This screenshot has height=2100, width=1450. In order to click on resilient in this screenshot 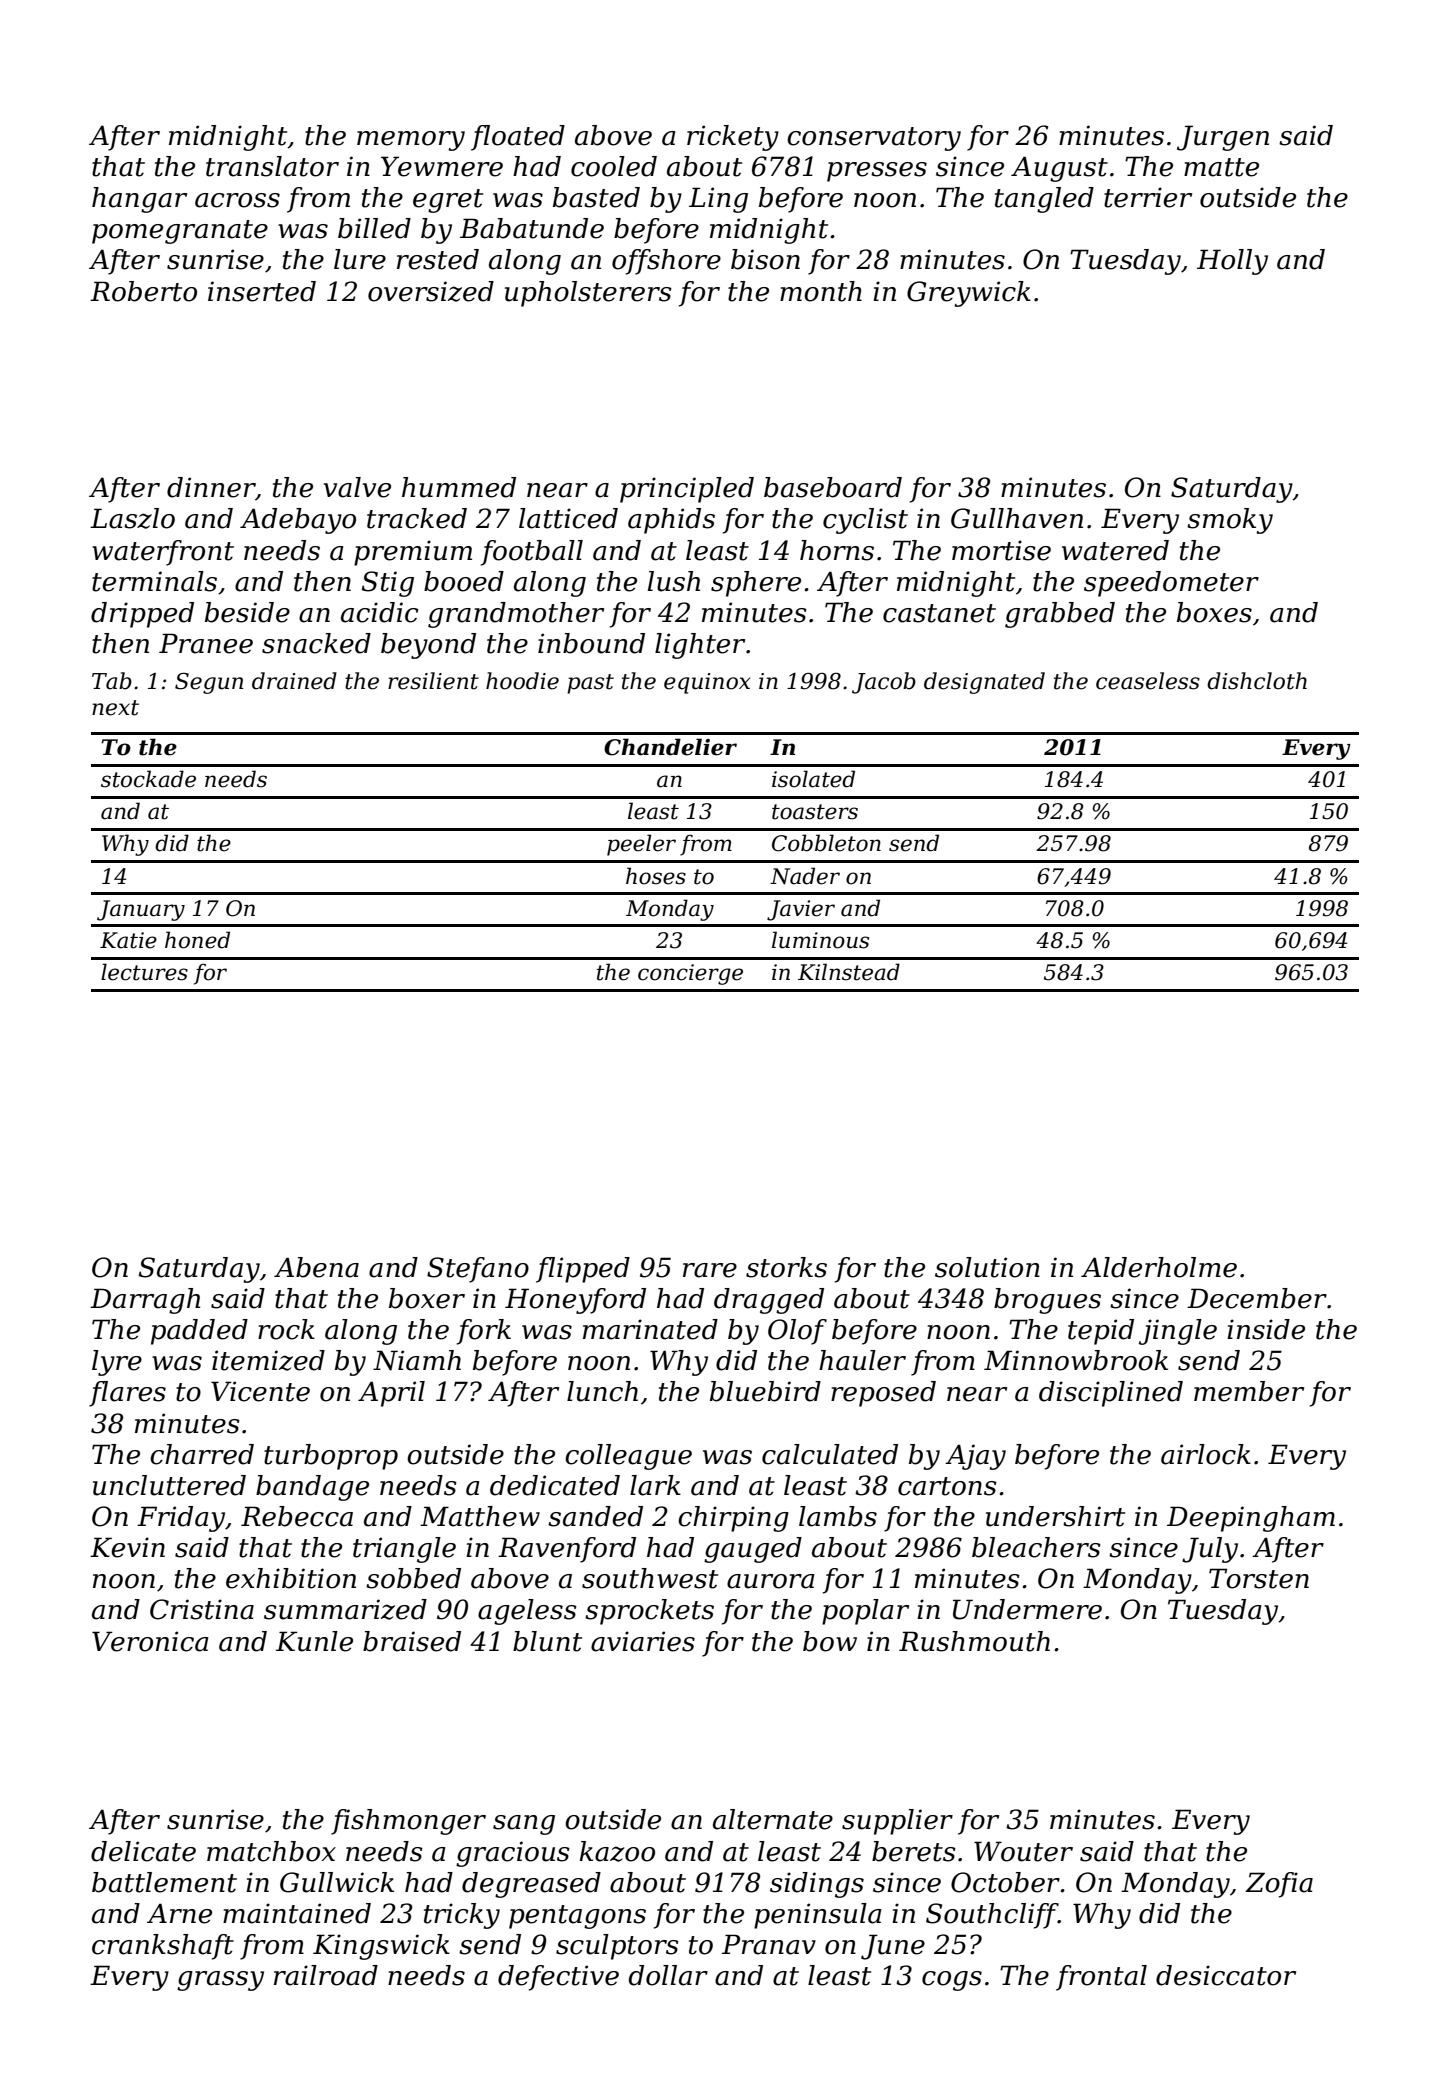, I will do `click(433, 681)`.
